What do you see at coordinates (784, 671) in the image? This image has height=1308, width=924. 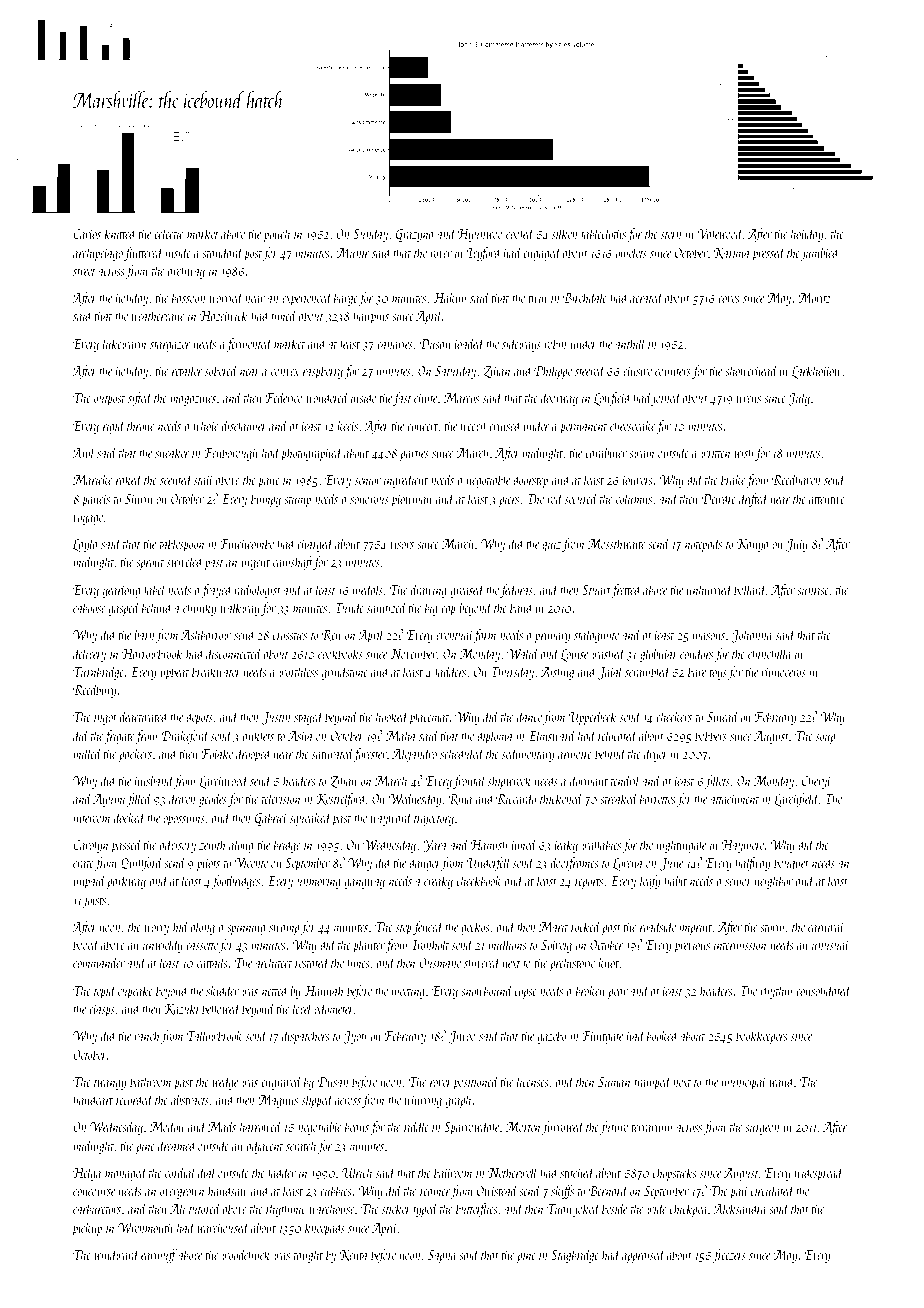 I see `rhinoceros` at bounding box center [784, 671].
